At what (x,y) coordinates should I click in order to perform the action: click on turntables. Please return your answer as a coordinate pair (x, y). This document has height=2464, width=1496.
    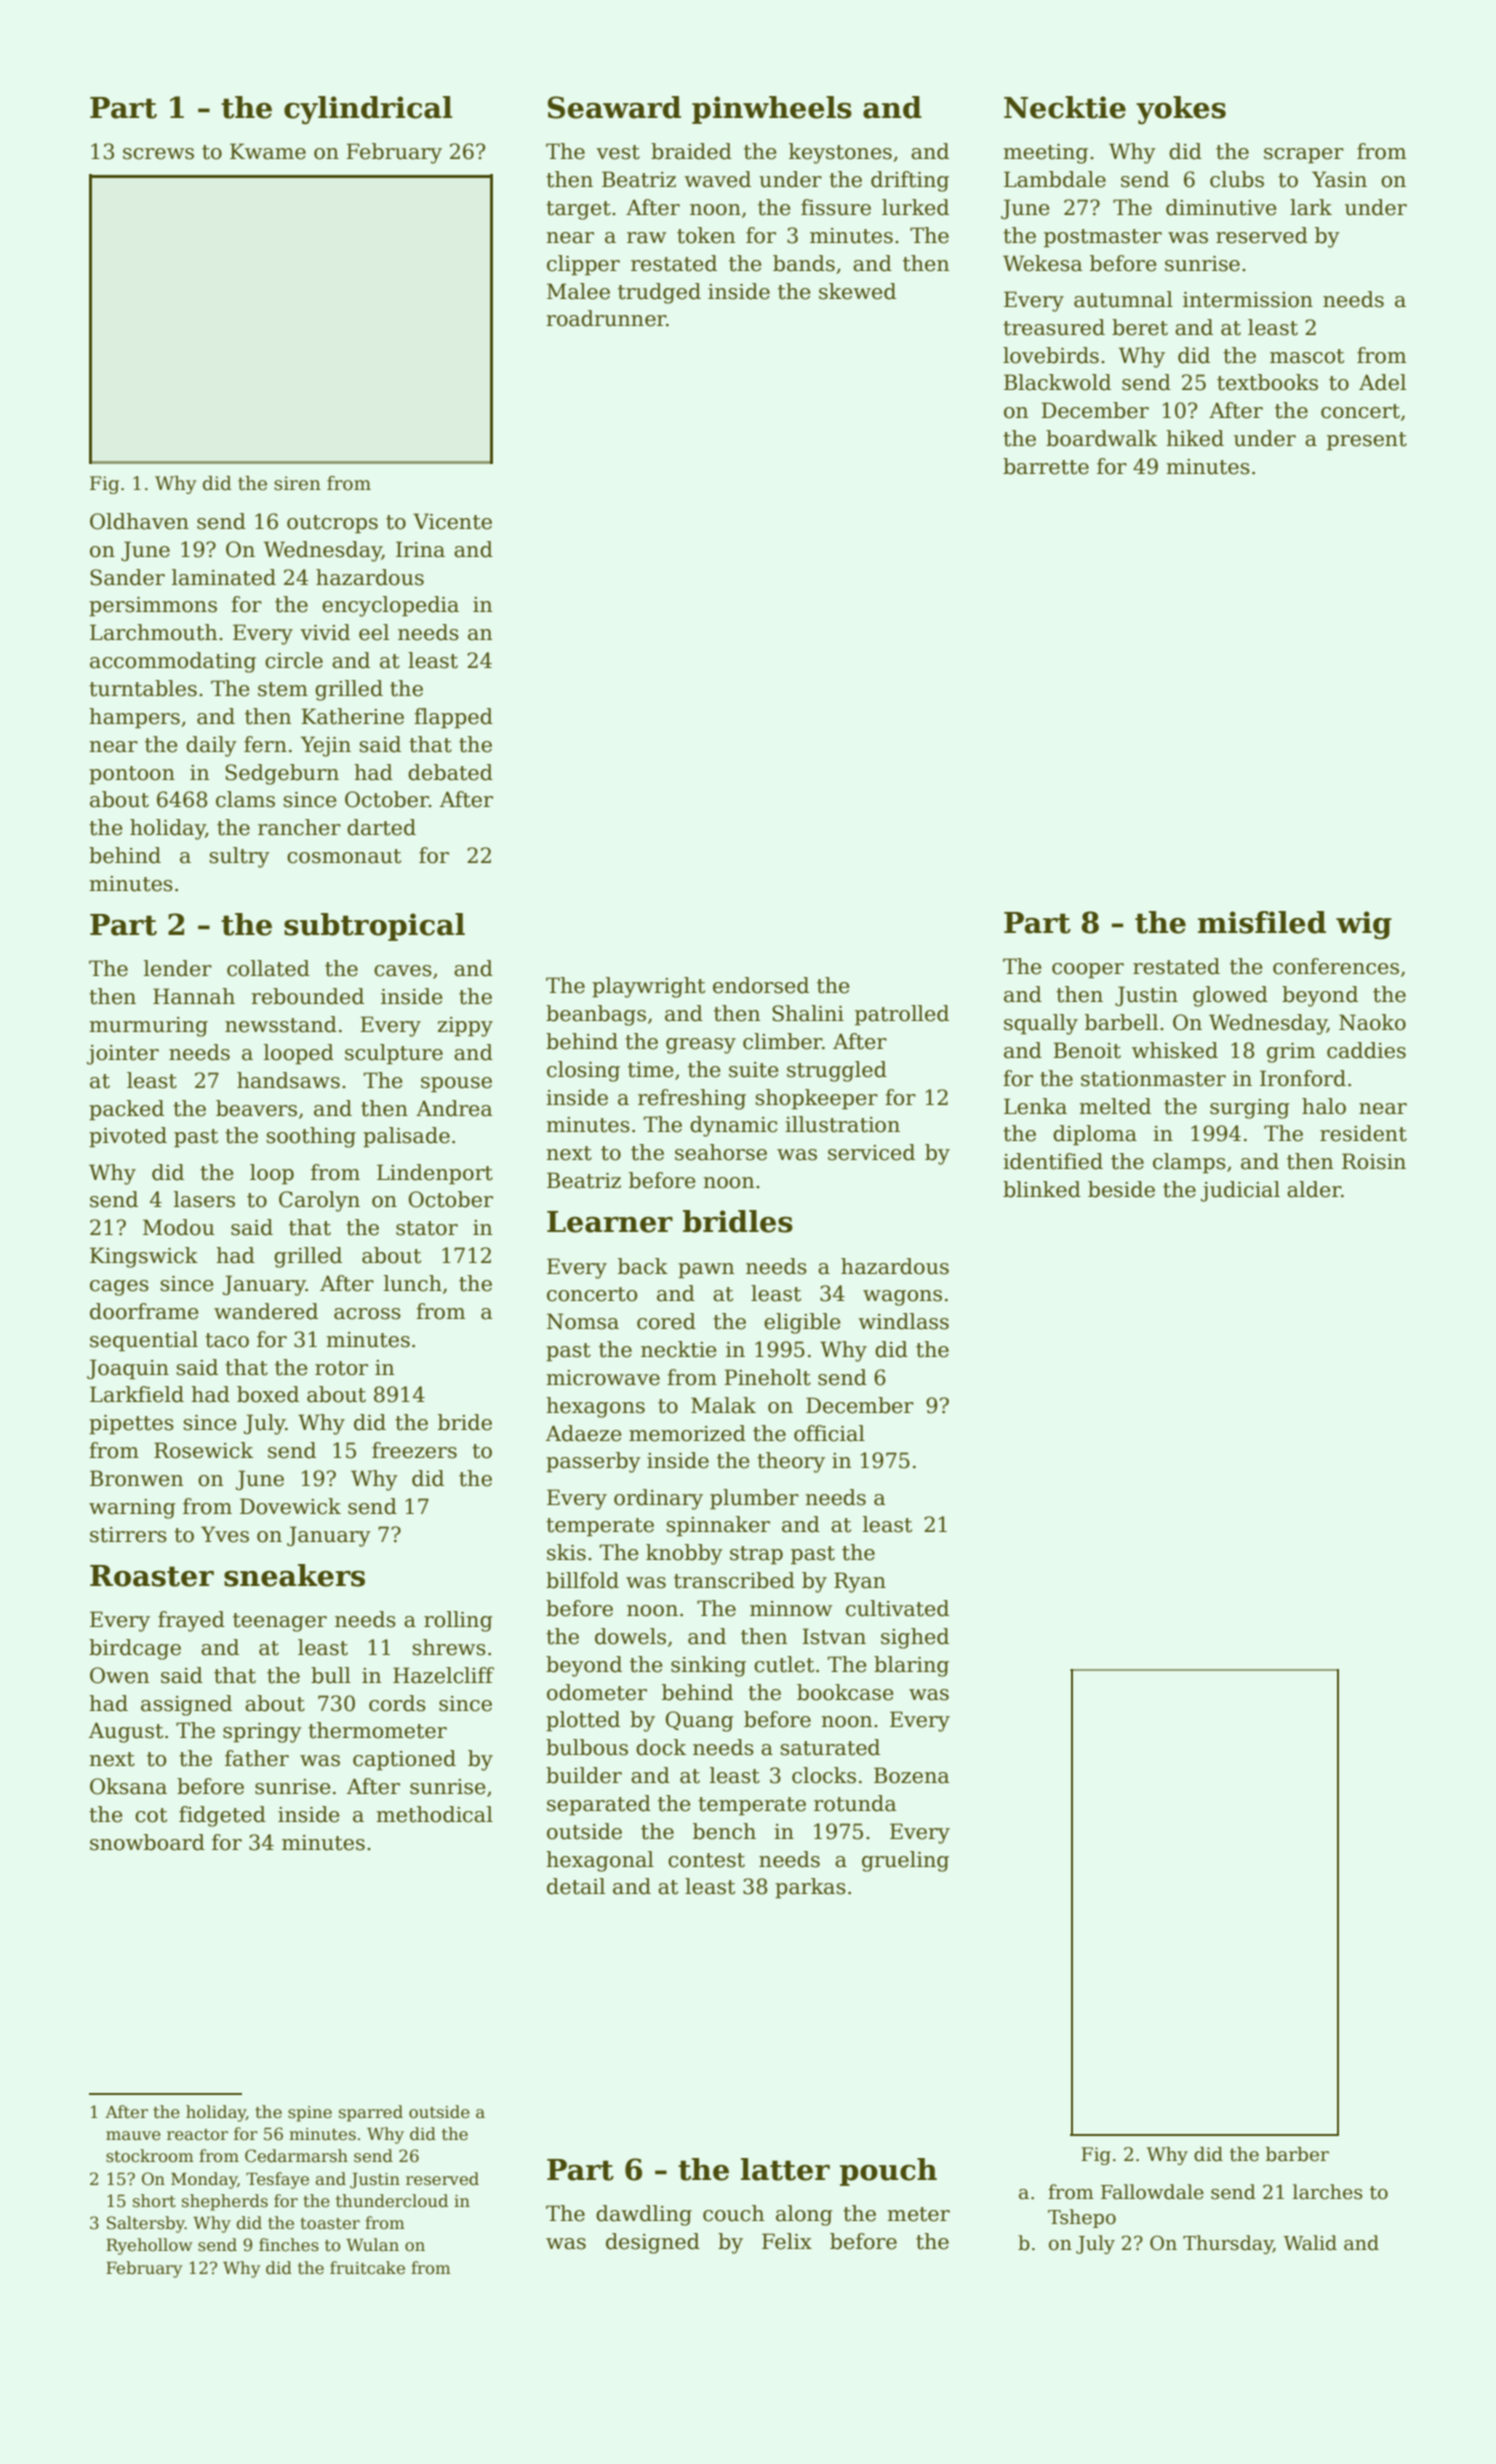
    Looking at the image, I should click on (143, 688).
